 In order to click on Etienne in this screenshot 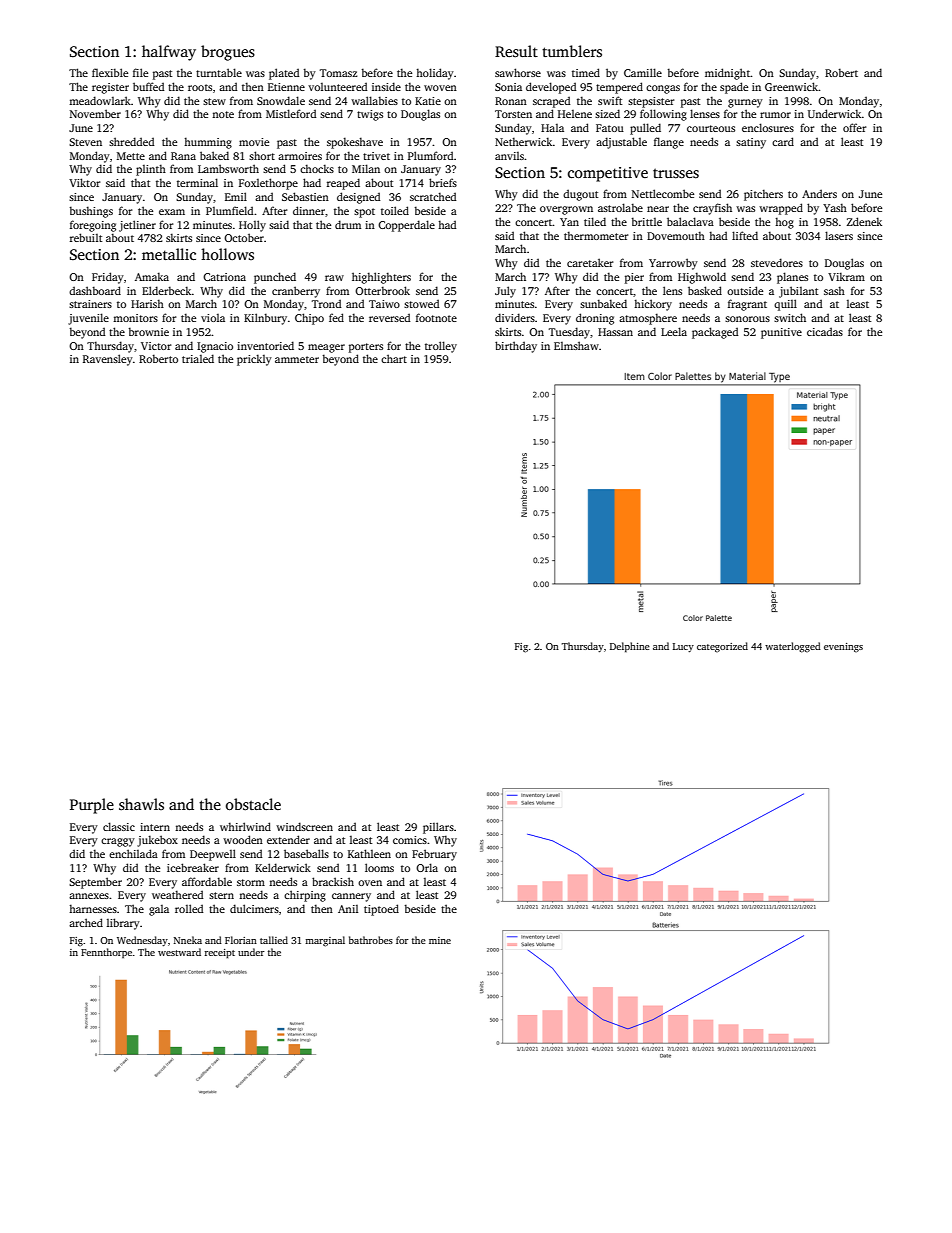, I will do `click(286, 87)`.
